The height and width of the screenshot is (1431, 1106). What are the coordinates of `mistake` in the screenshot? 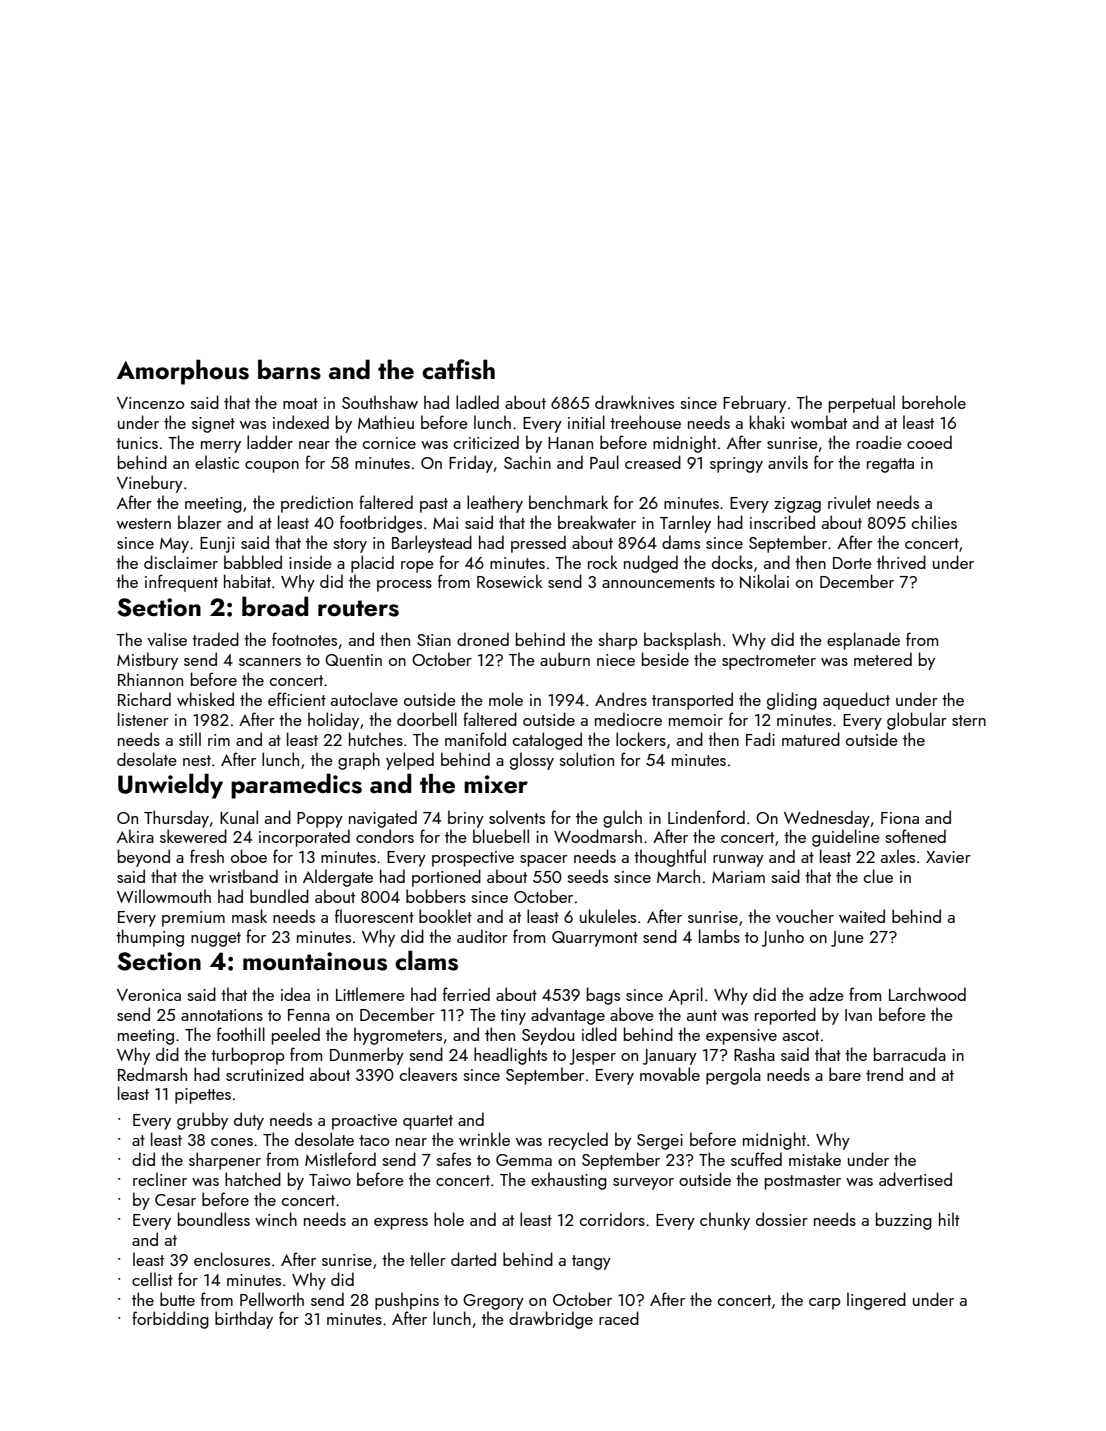 It's located at (815, 1159).
